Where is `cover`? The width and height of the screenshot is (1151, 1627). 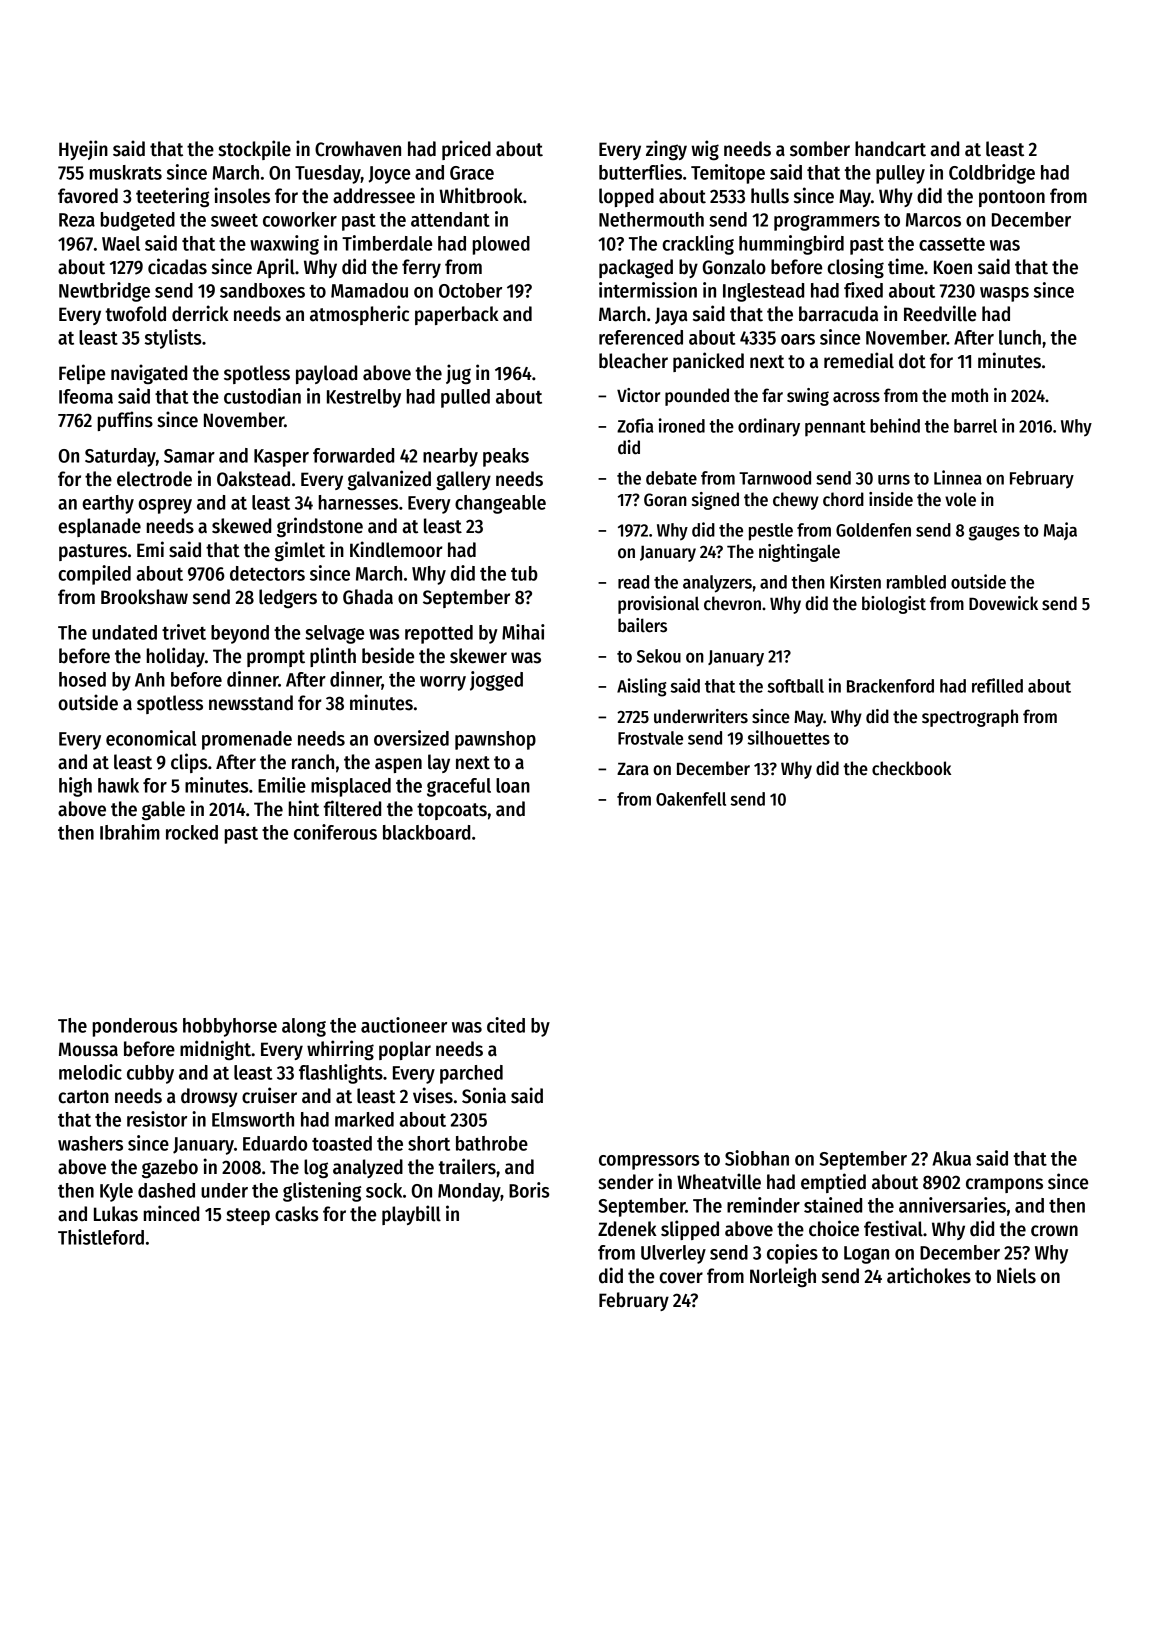 cover is located at coordinates (681, 1278).
